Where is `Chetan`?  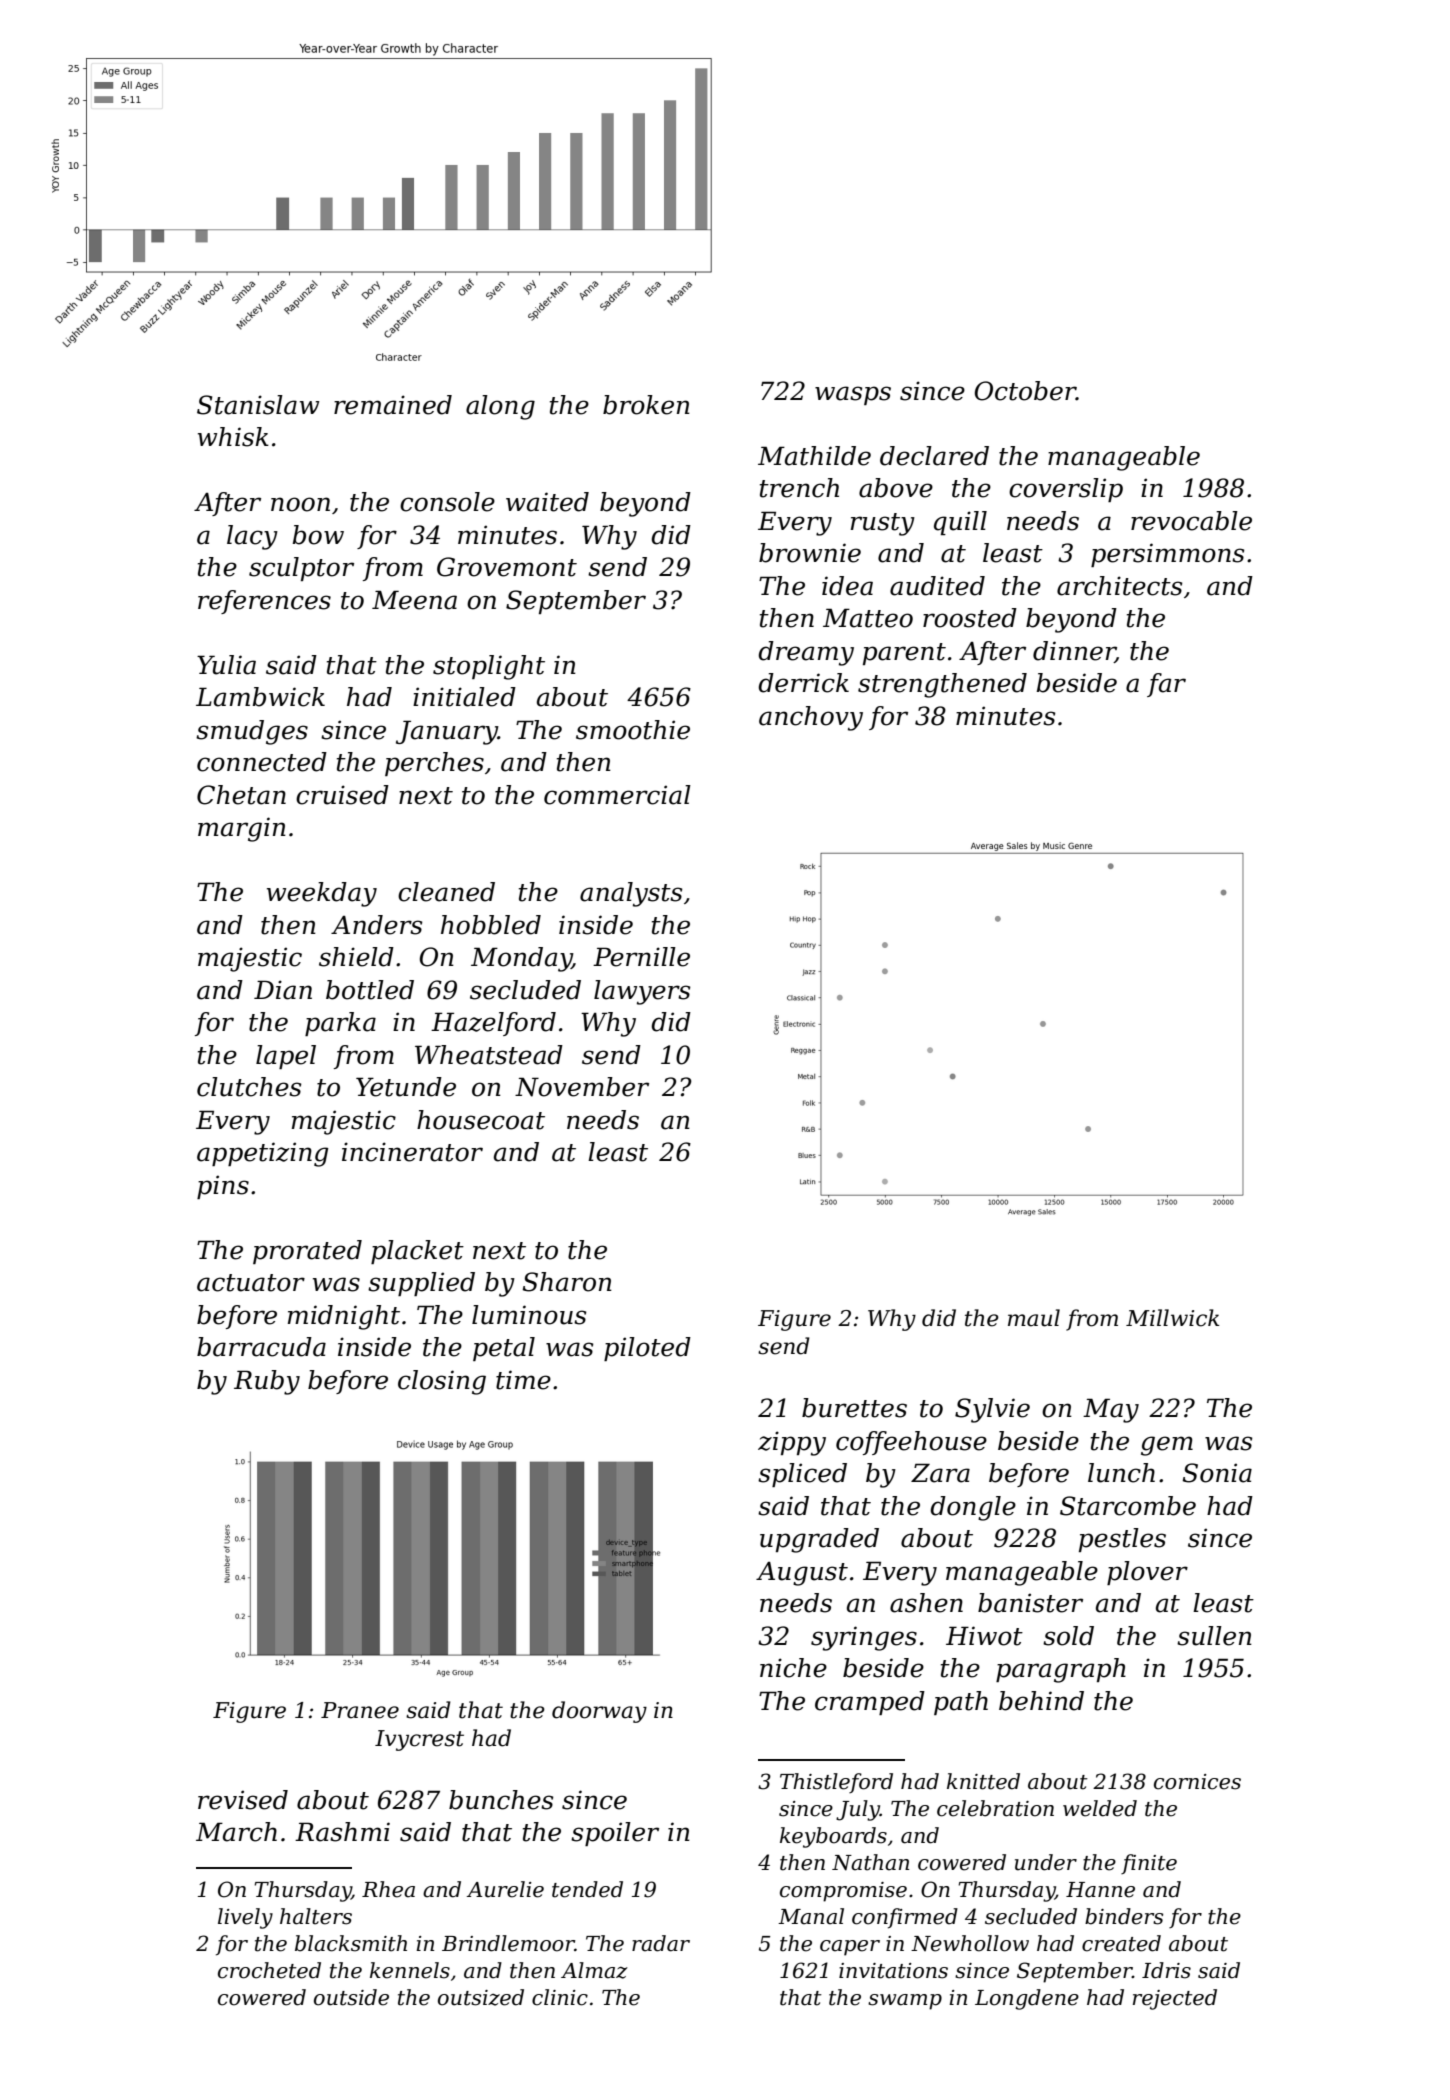 Chetan is located at coordinates (241, 795).
